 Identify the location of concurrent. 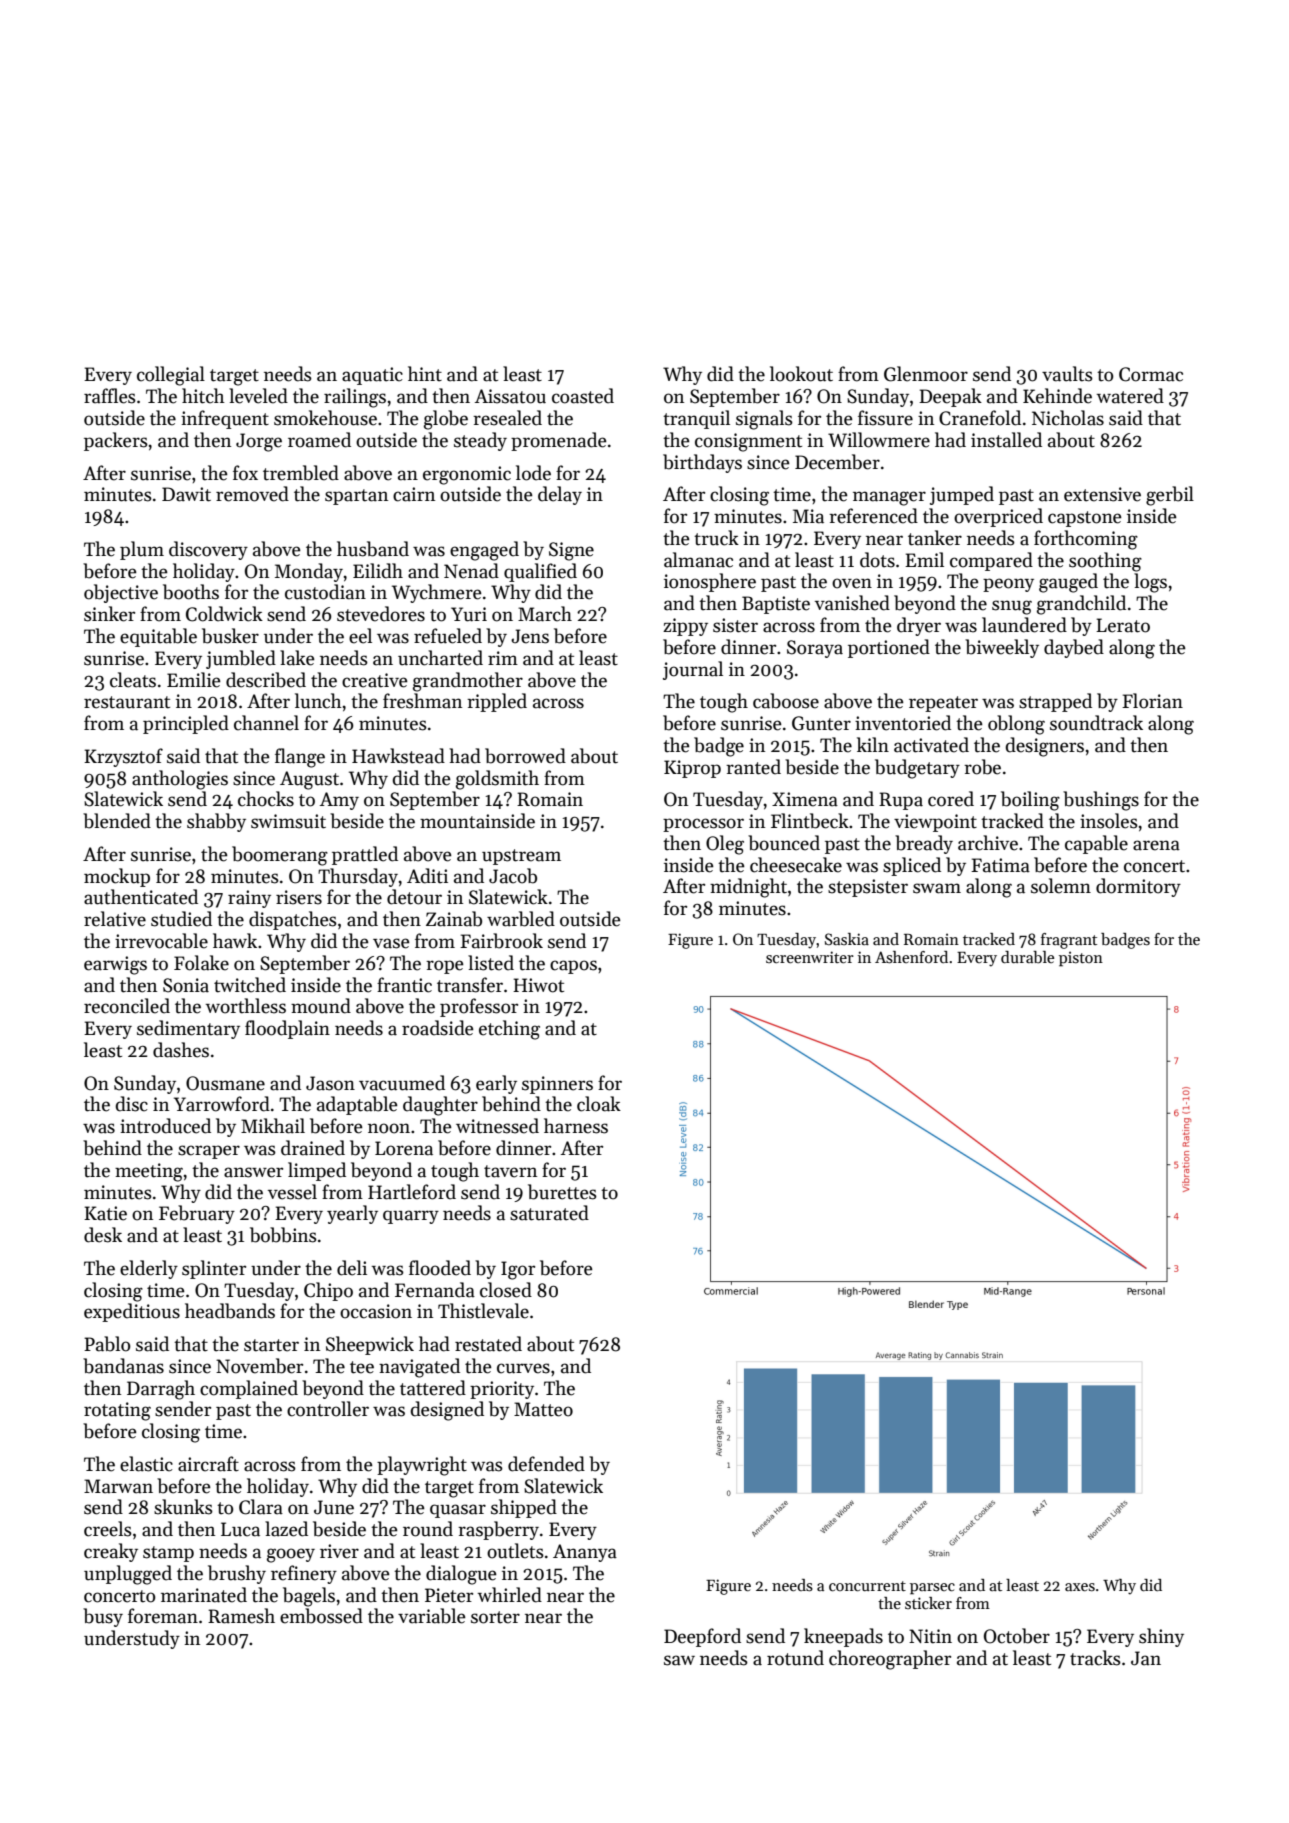
(867, 1586).
